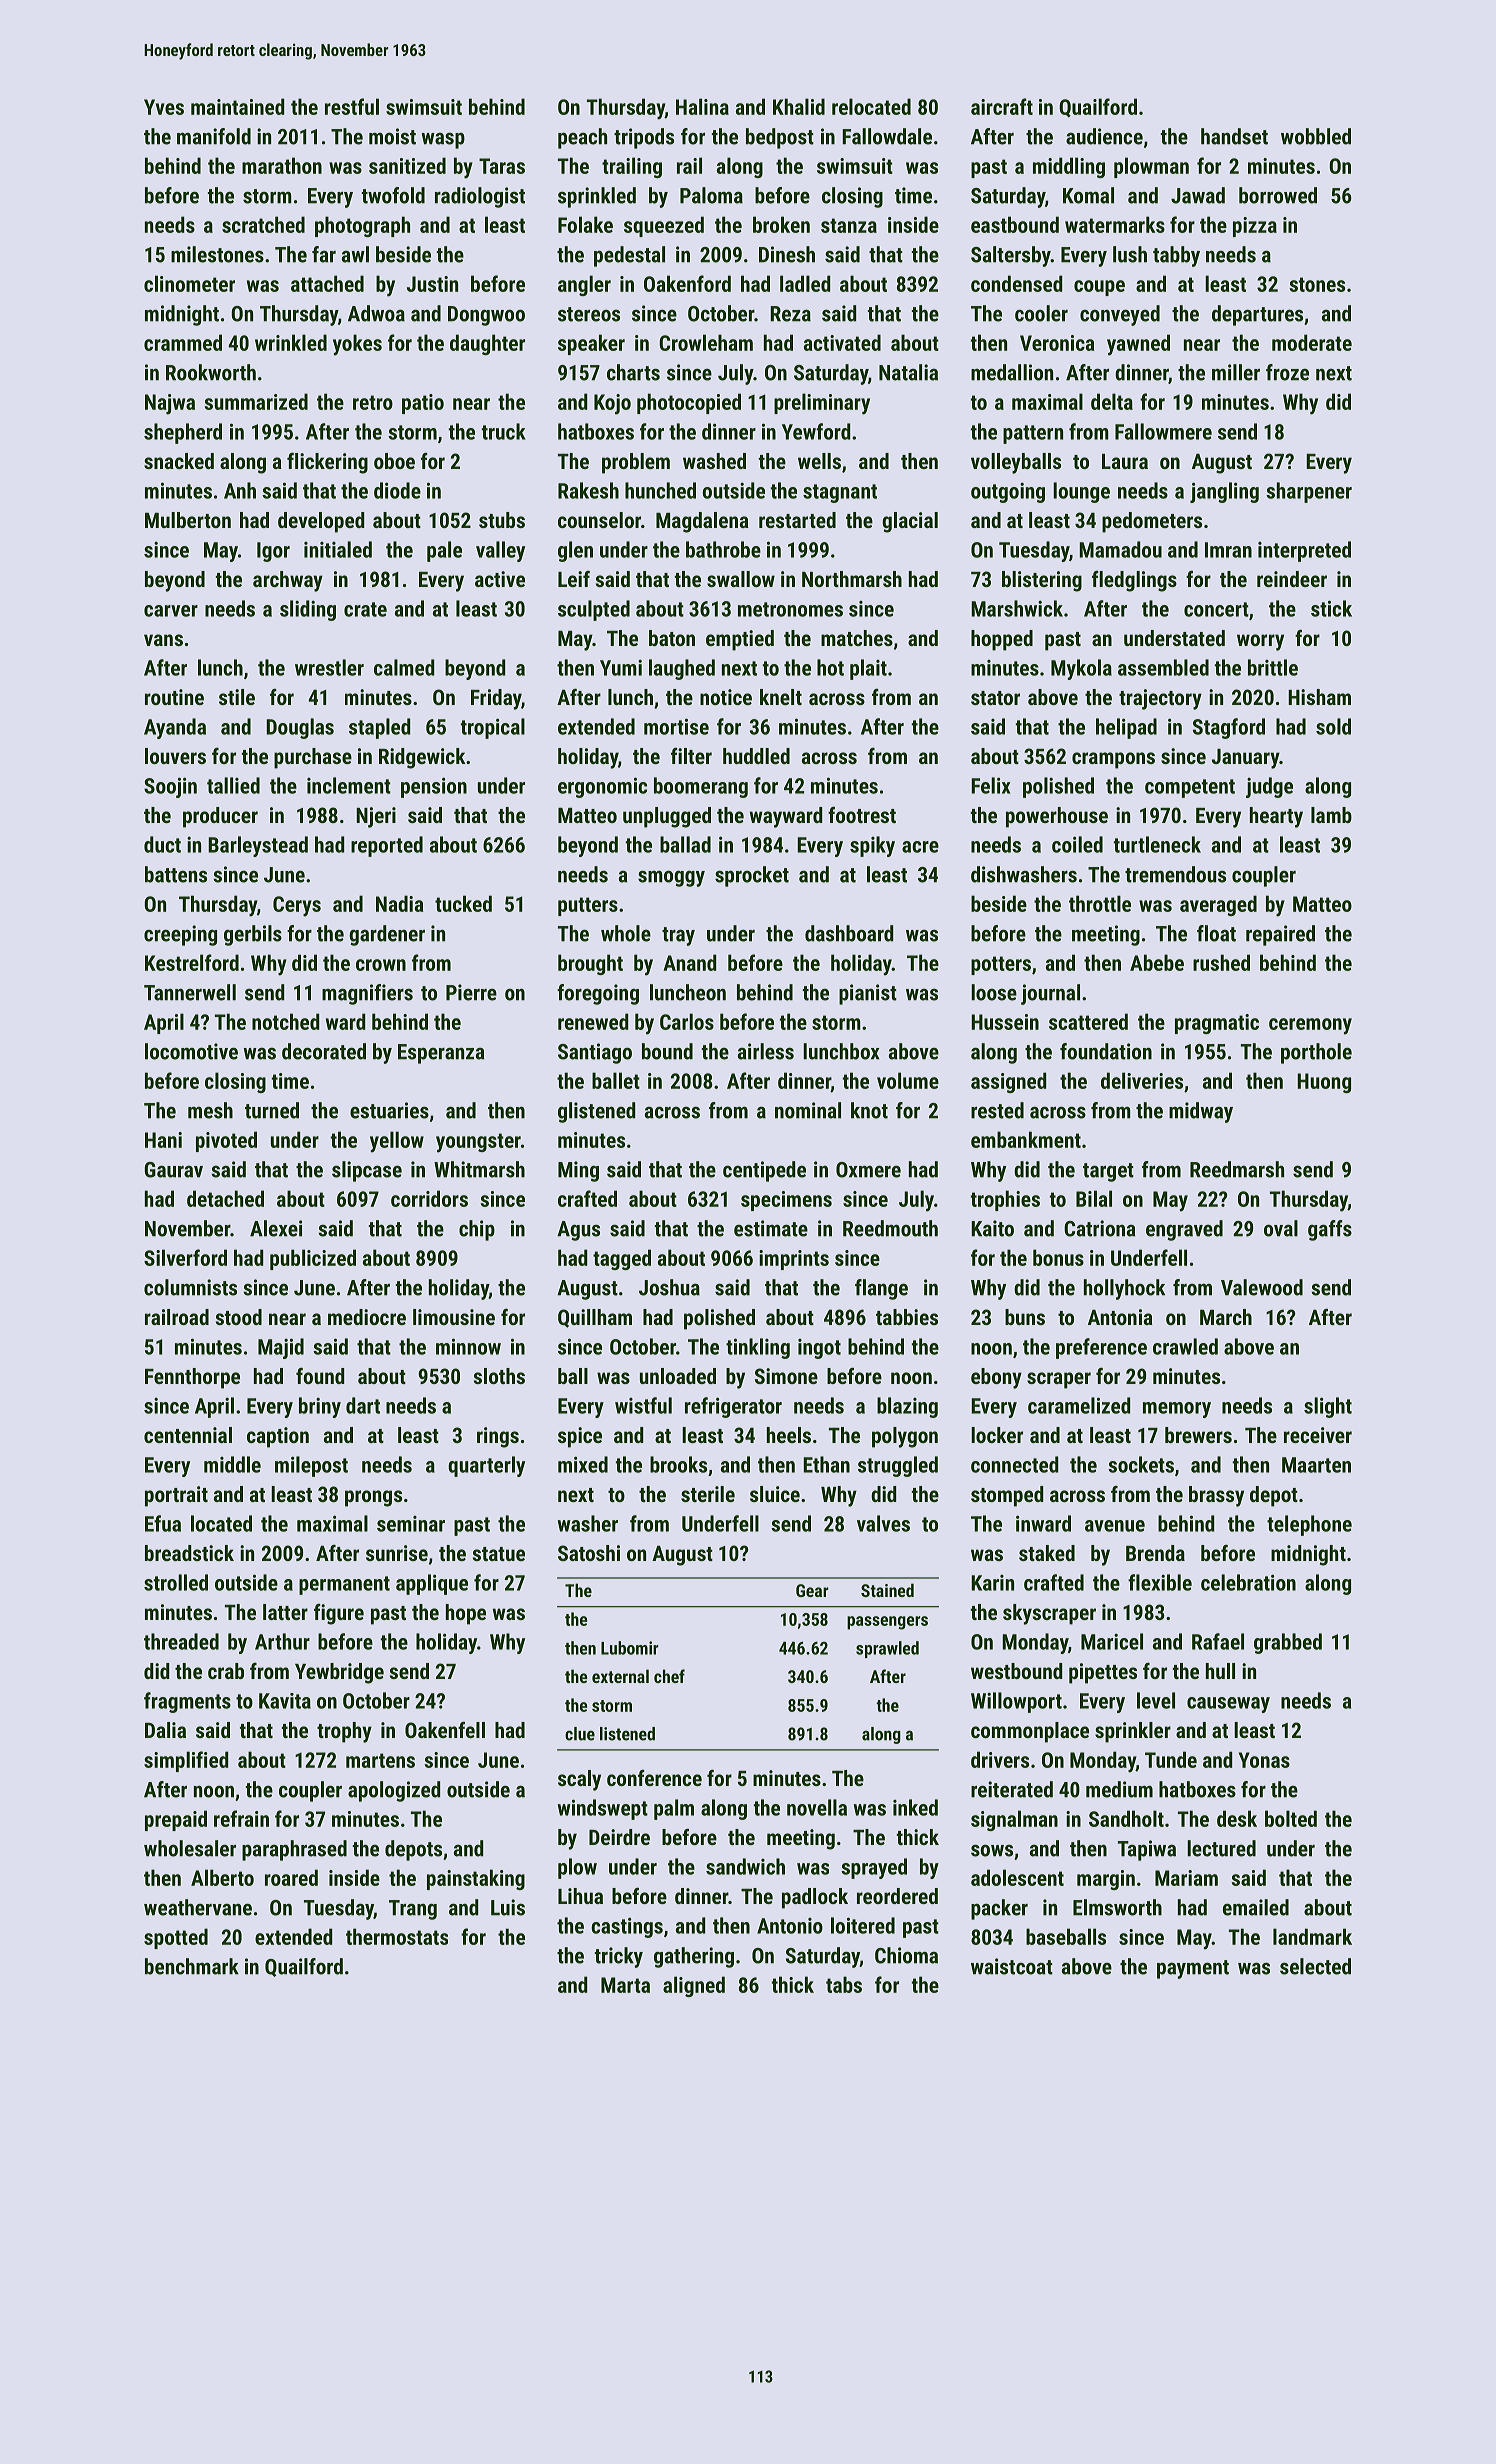 This screenshot has height=2464, width=1496. I want to click on blazing, so click(907, 1407).
